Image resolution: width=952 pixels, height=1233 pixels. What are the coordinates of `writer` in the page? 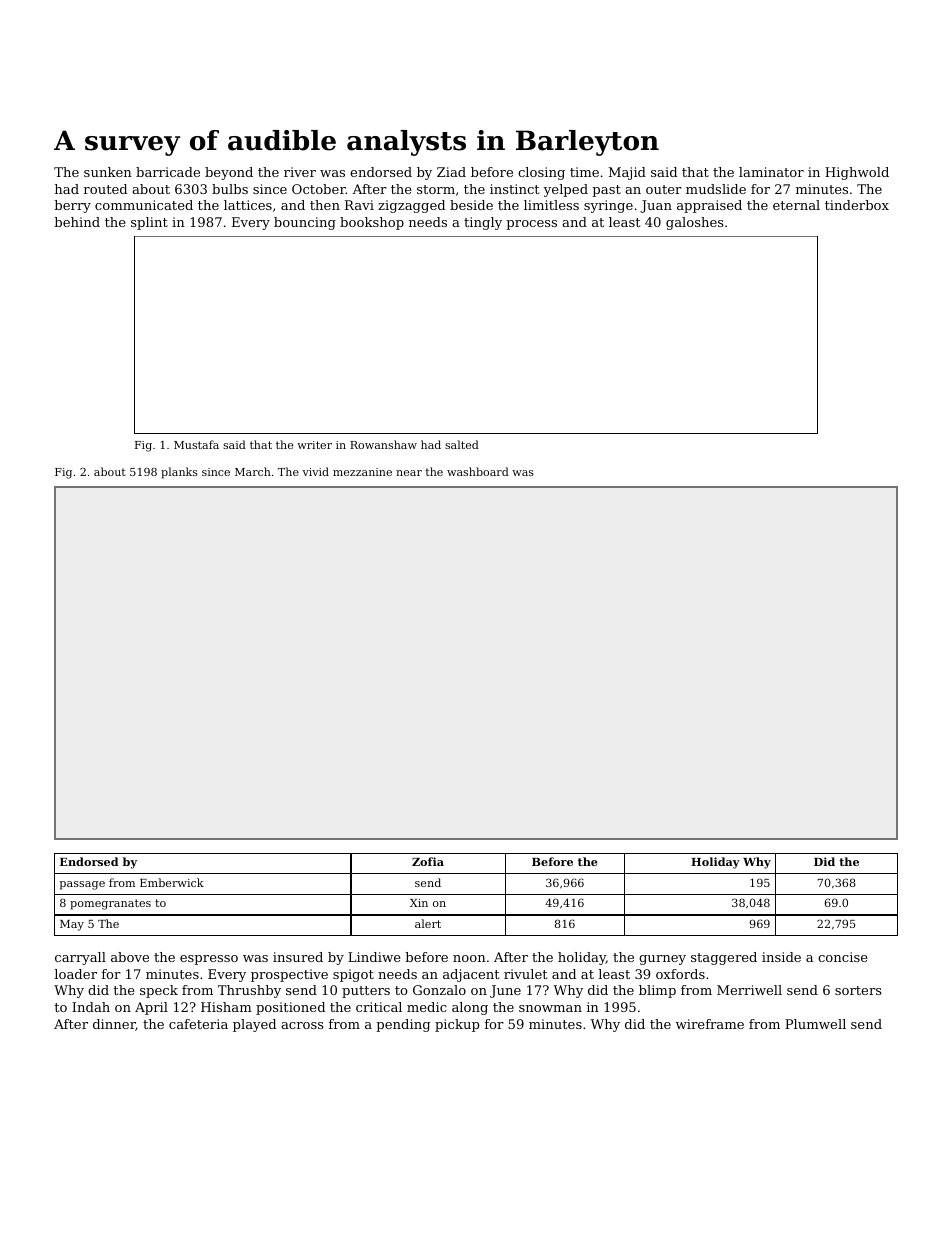 It's located at (314, 445).
